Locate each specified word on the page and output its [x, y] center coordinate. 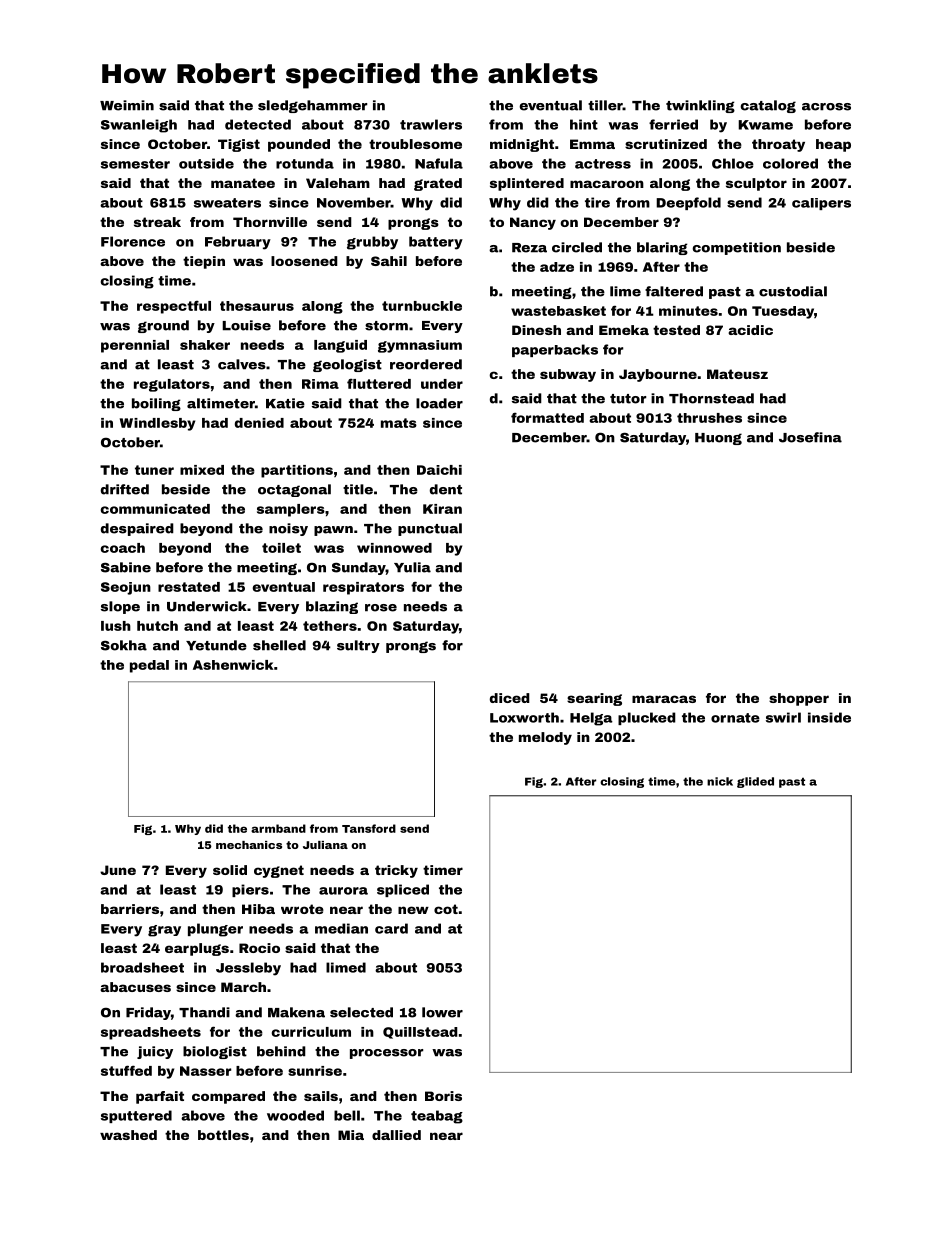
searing [594, 699]
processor [386, 1054]
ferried [673, 124]
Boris [443, 1096]
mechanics [249, 845]
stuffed [126, 1070]
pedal [149, 666]
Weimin [127, 105]
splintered [527, 184]
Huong [718, 439]
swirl [783, 717]
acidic [750, 330]
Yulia [412, 567]
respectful [174, 307]
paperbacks [555, 350]
